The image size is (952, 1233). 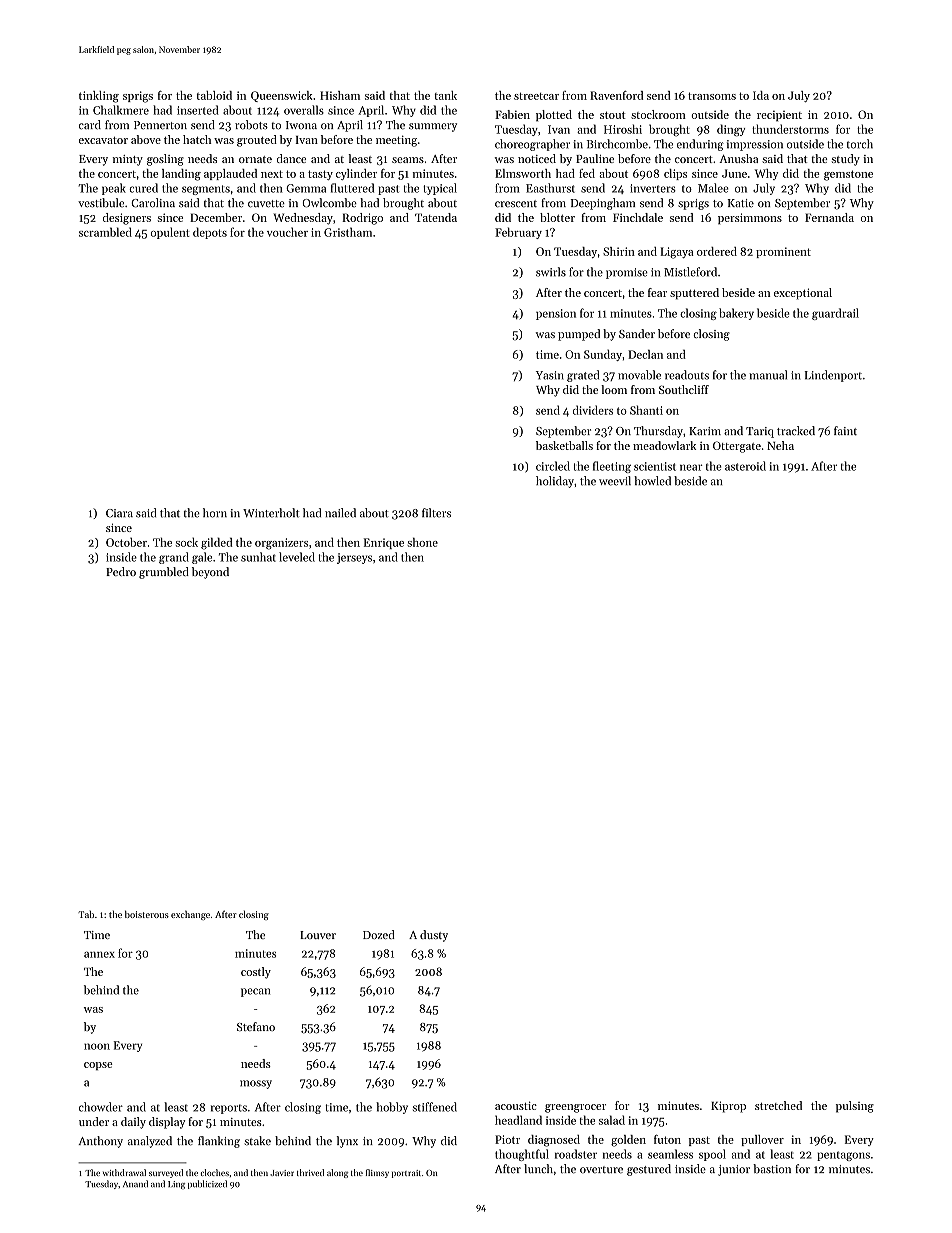 I want to click on howled, so click(x=652, y=481).
